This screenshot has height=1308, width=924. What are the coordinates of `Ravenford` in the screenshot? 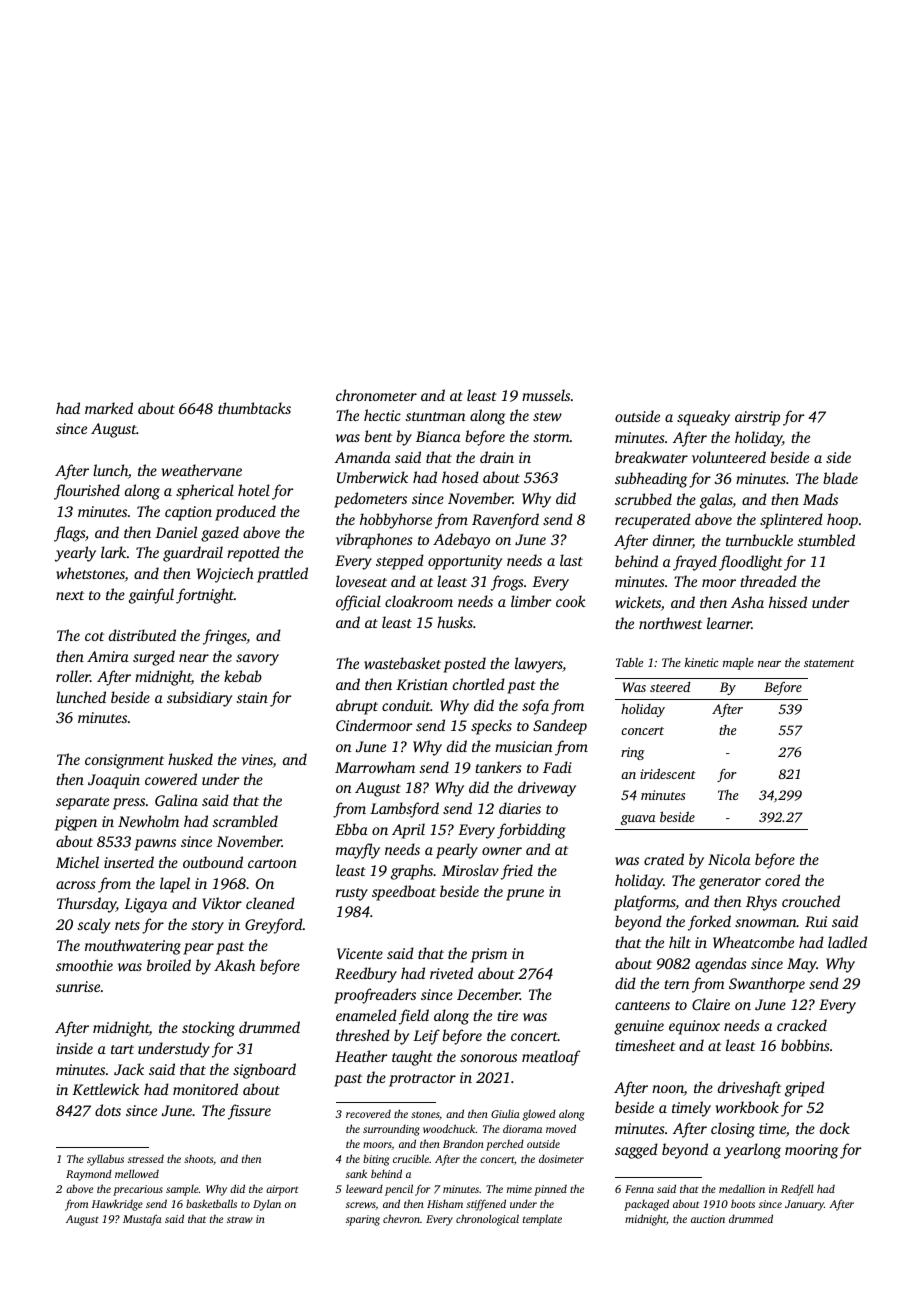 It's located at (505, 521).
